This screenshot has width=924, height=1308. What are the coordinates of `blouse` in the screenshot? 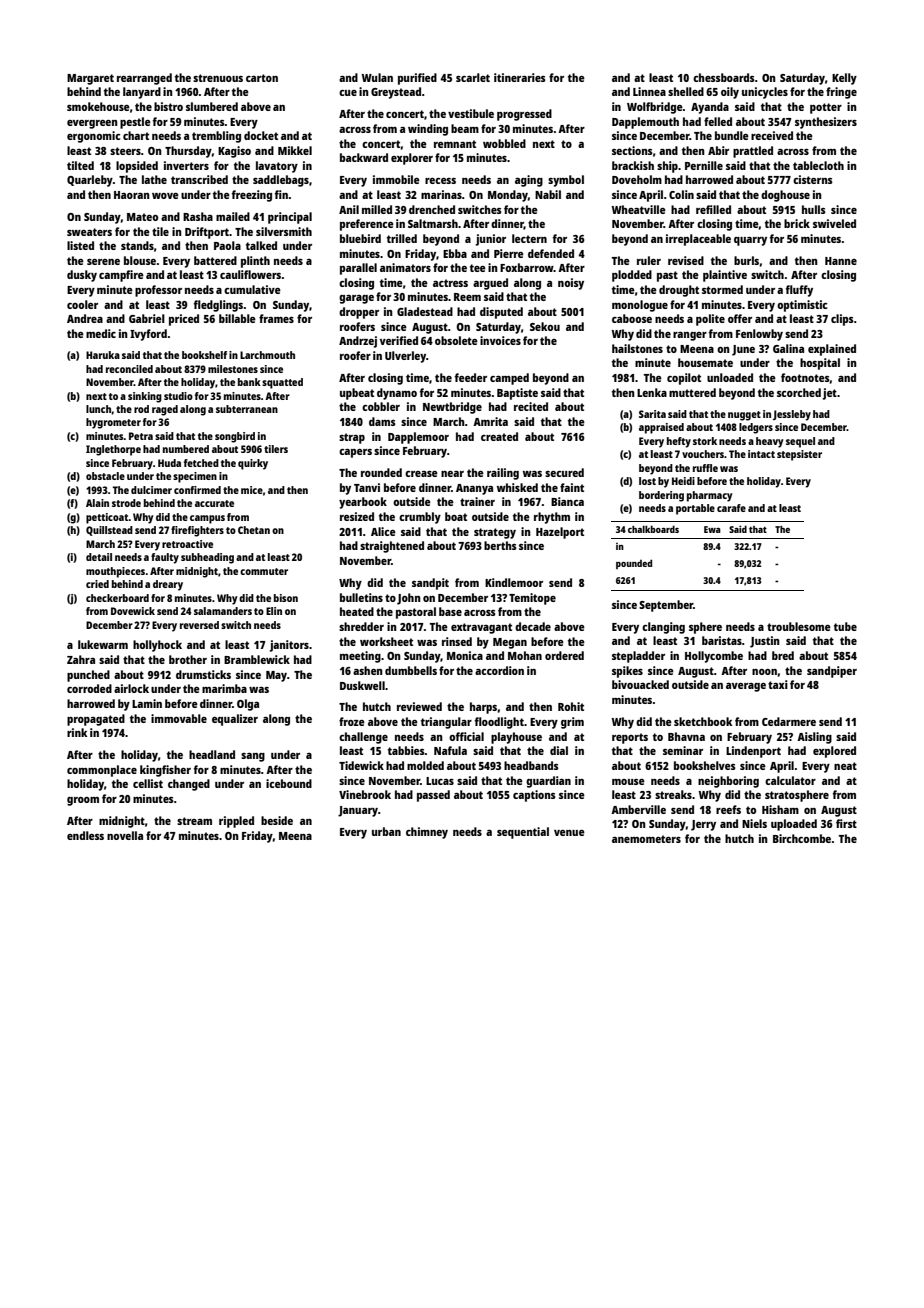 It's located at (140, 260).
